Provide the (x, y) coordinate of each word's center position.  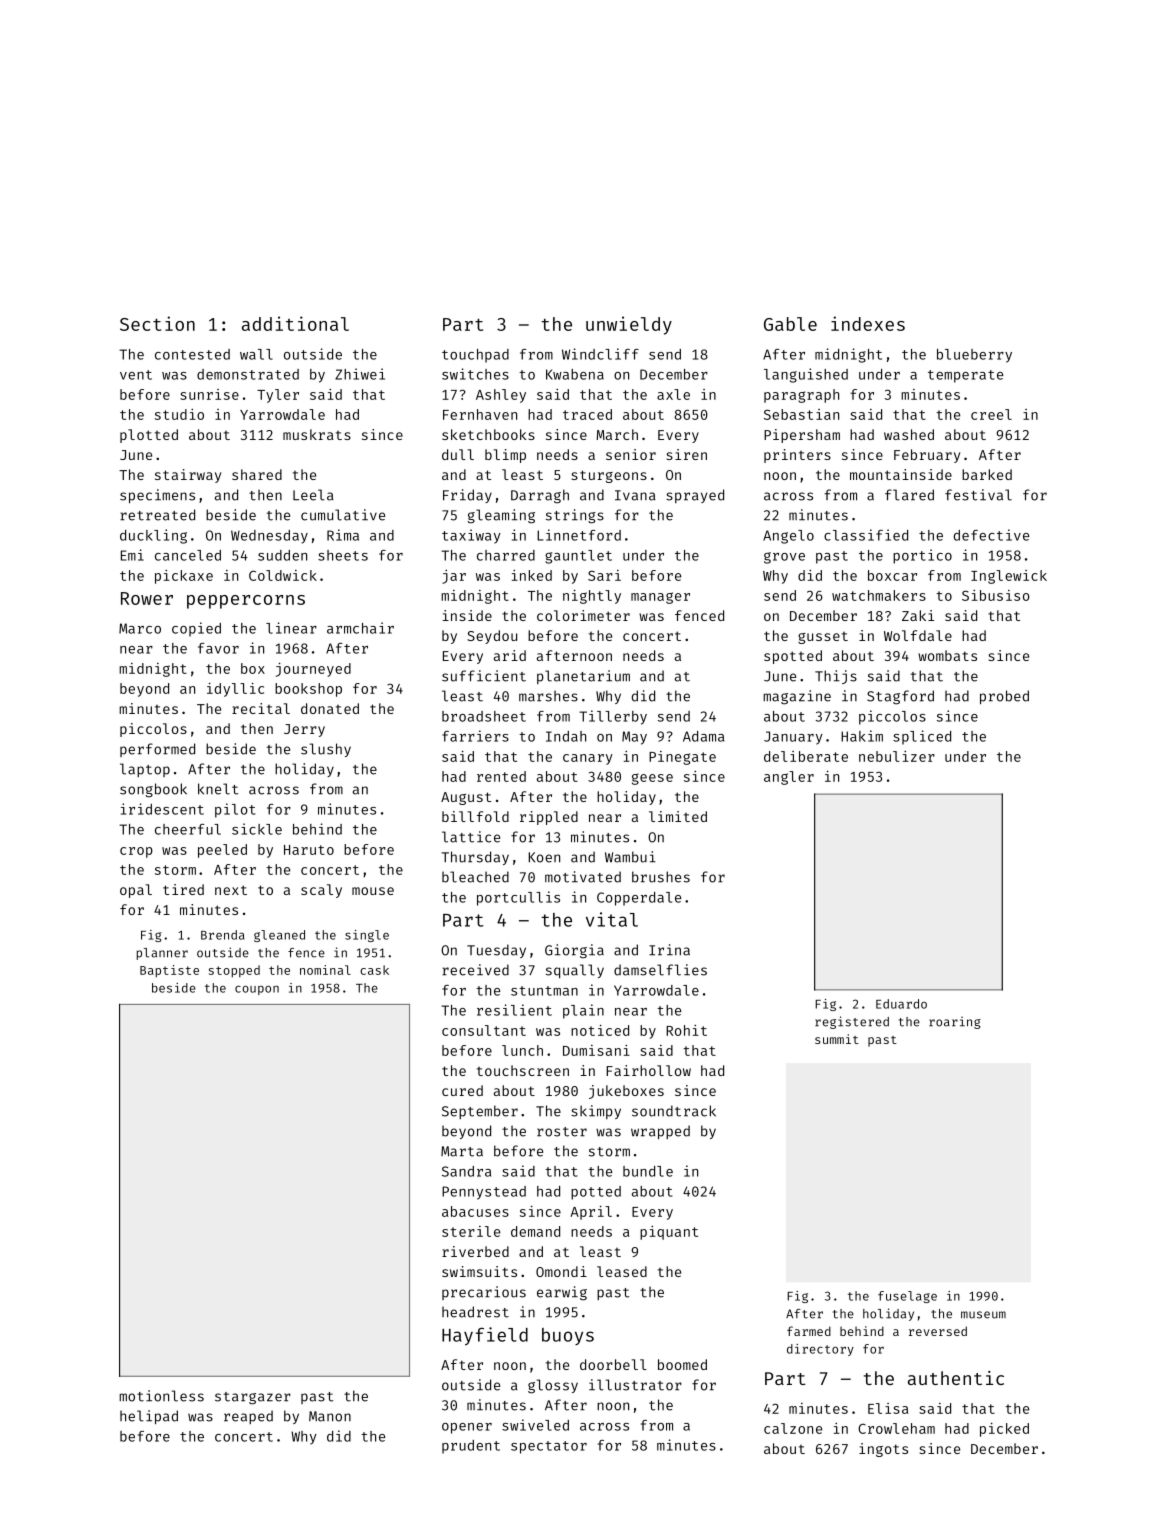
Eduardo (901, 1004)
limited (678, 816)
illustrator (635, 1385)
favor (218, 648)
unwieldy (629, 325)
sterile (471, 1231)
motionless (161, 1396)
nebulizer (897, 756)
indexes (868, 323)
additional (295, 323)
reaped (248, 1417)
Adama (703, 736)
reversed (938, 1331)
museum (983, 1315)
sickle (257, 829)
